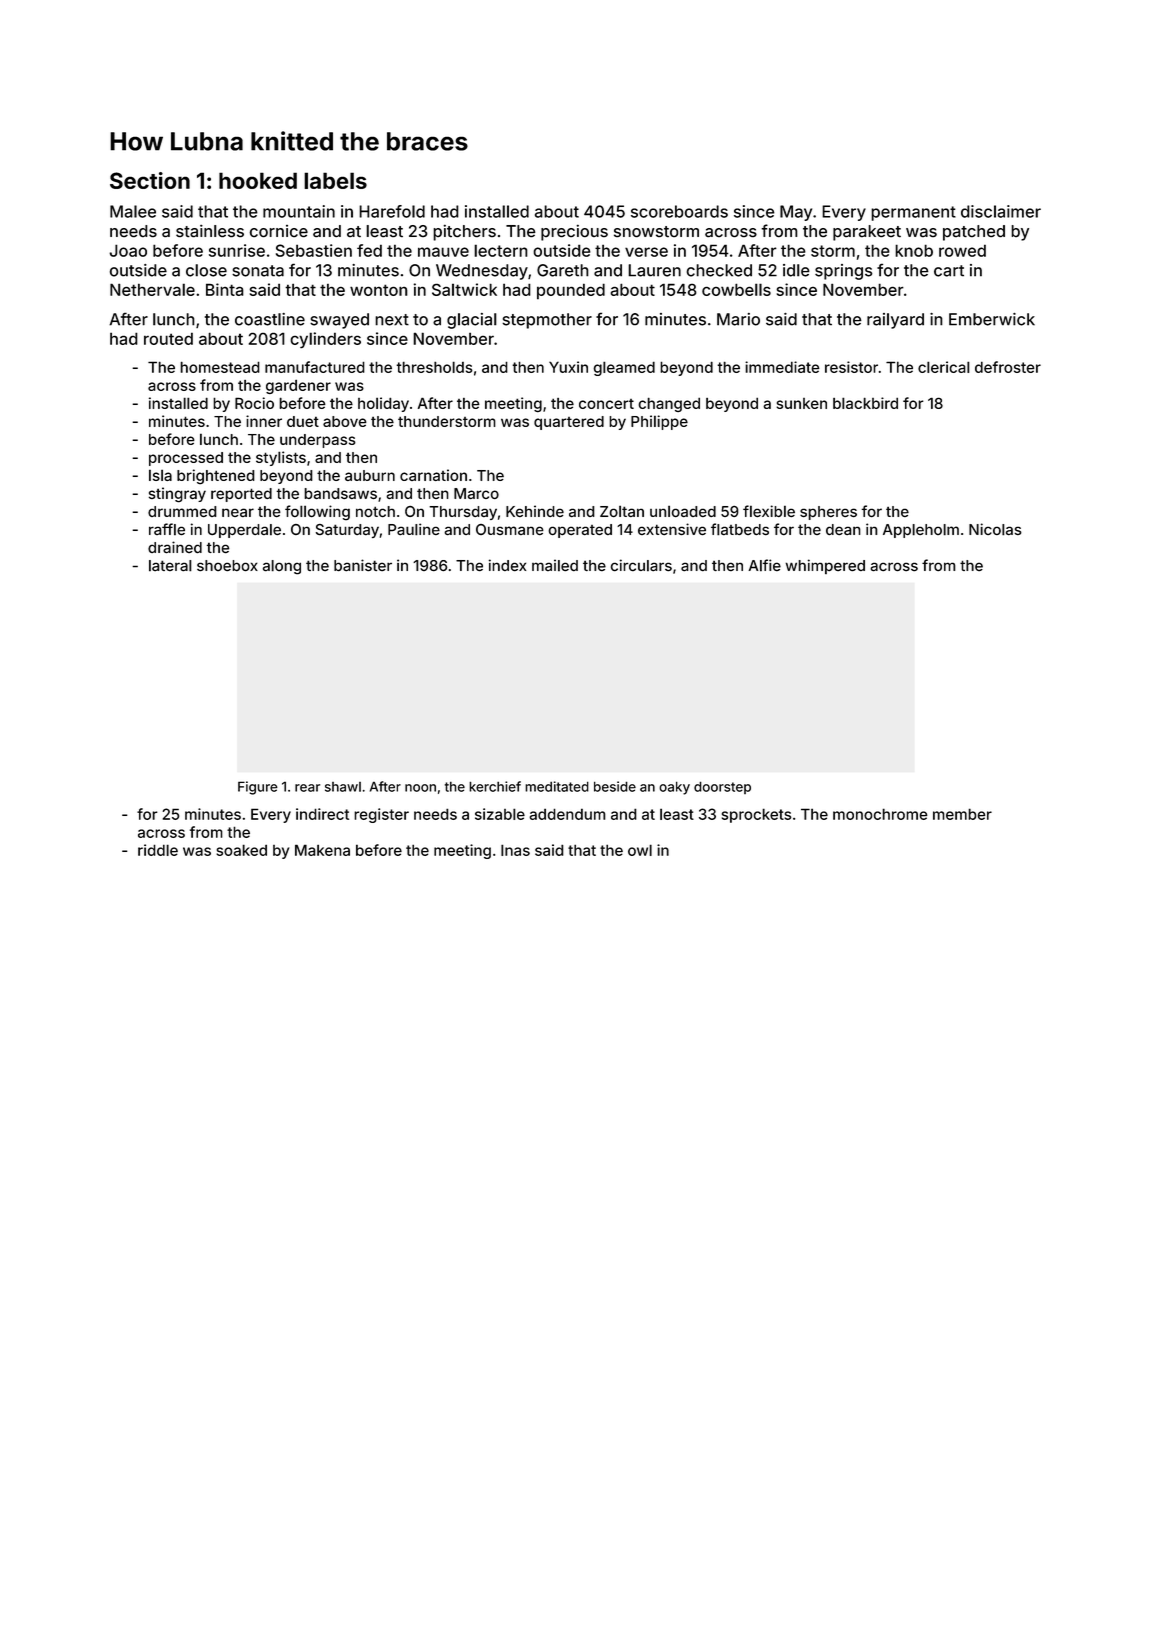 The height and width of the screenshot is (1630, 1152). Describe the element at coordinates (279, 231) in the screenshot. I see `cornice` at that location.
